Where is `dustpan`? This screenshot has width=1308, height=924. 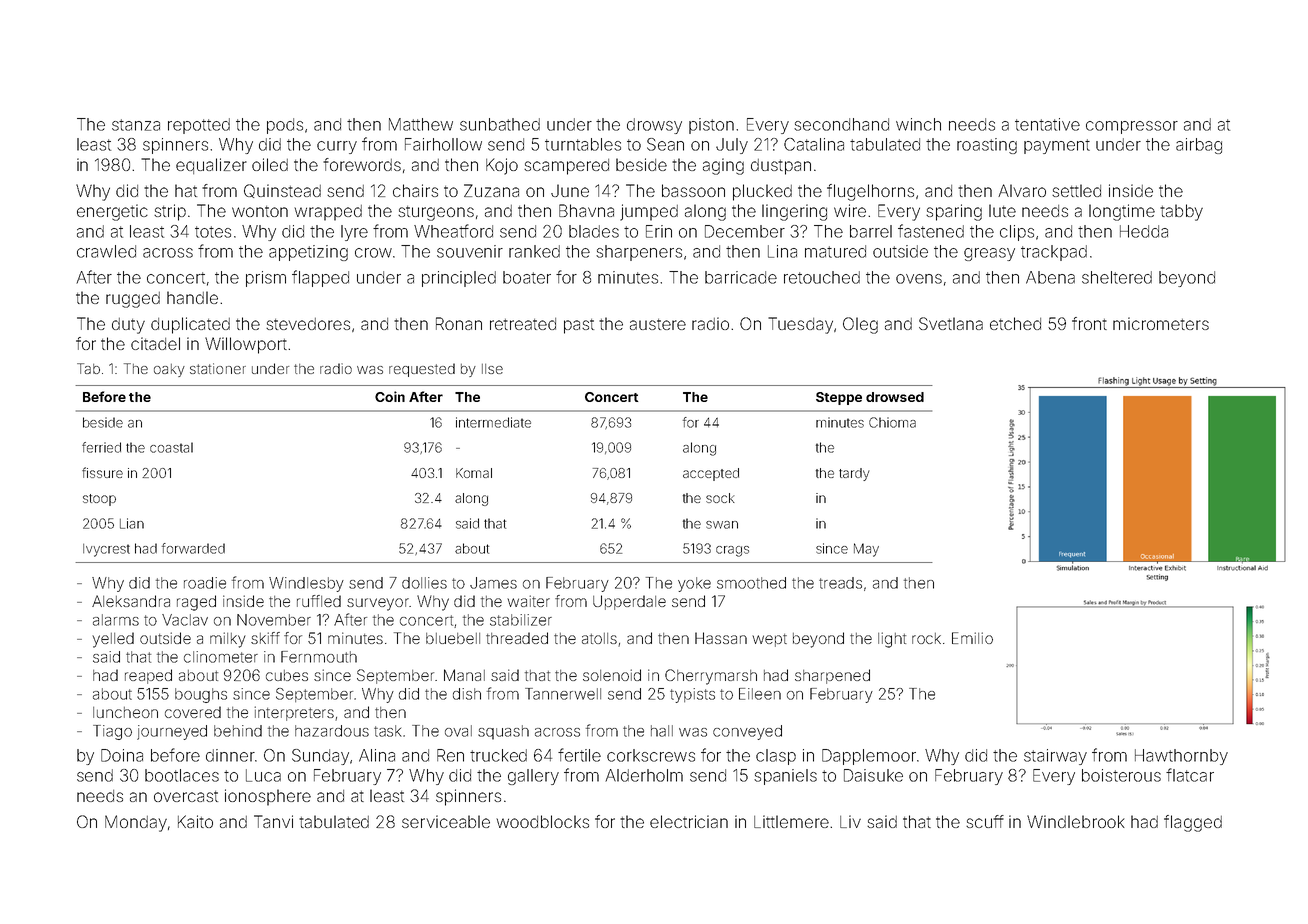
dustpan is located at coordinates (781, 167).
